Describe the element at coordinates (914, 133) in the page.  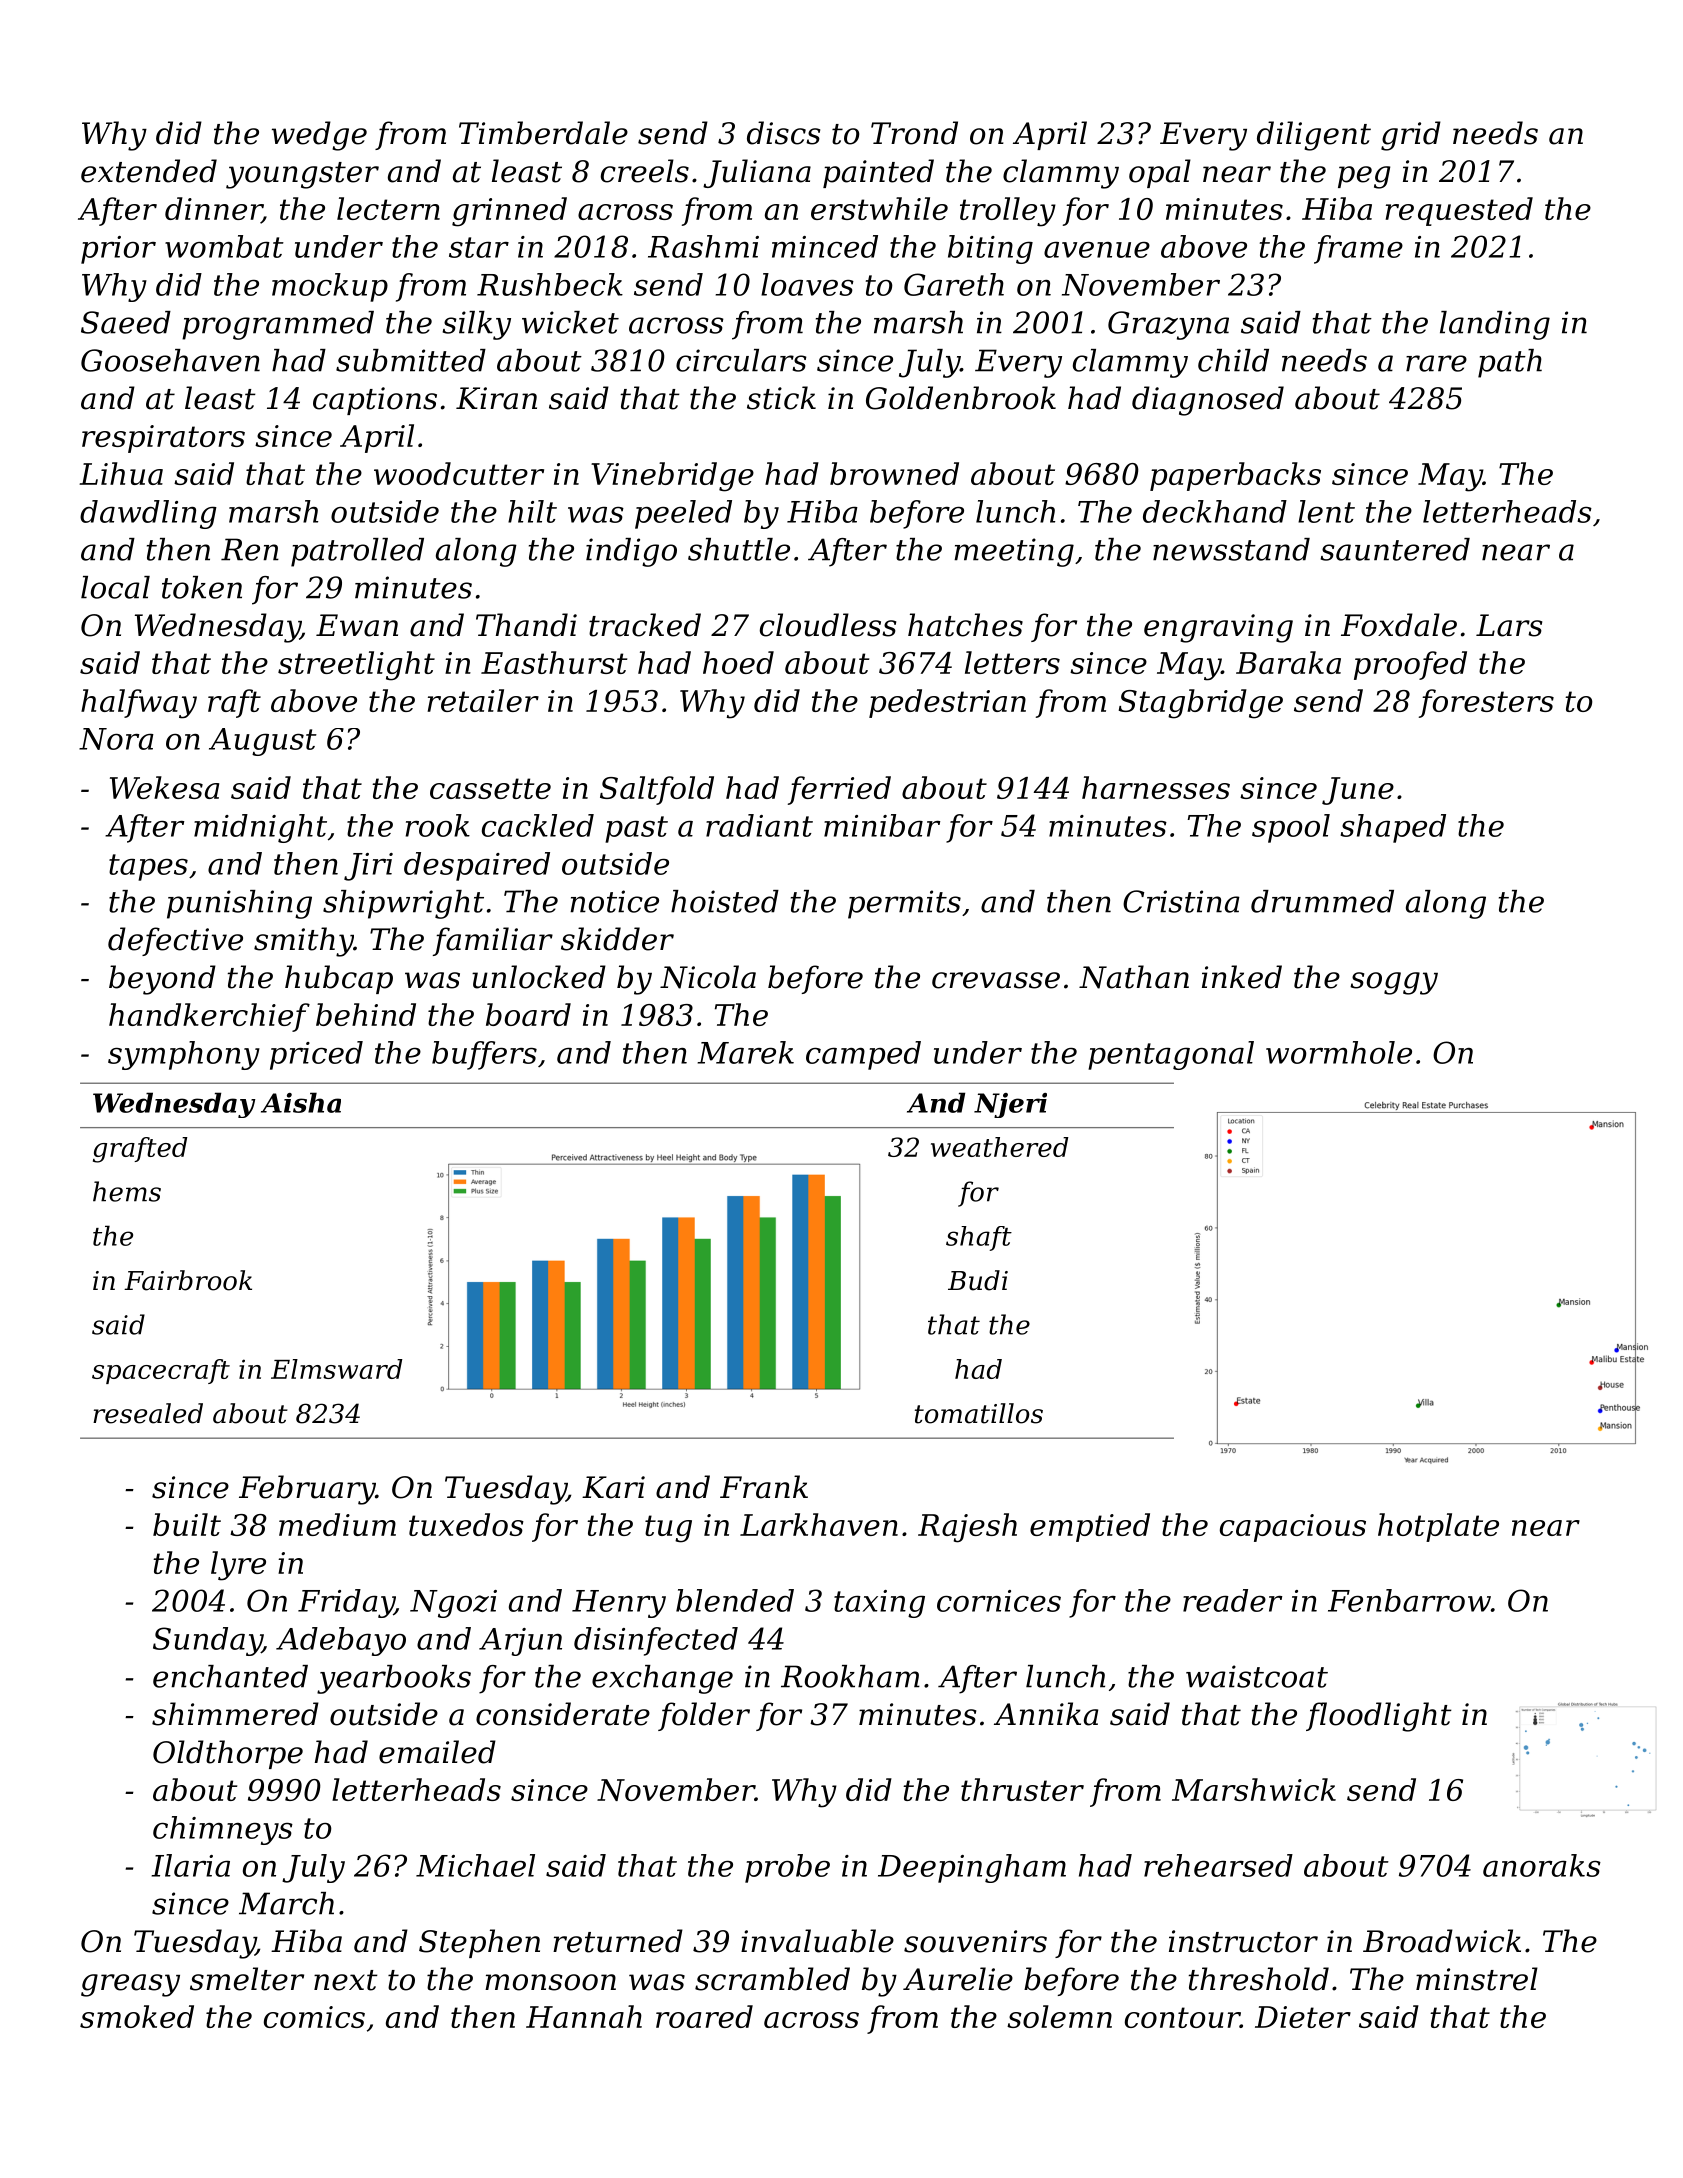
I see `Trond` at that location.
